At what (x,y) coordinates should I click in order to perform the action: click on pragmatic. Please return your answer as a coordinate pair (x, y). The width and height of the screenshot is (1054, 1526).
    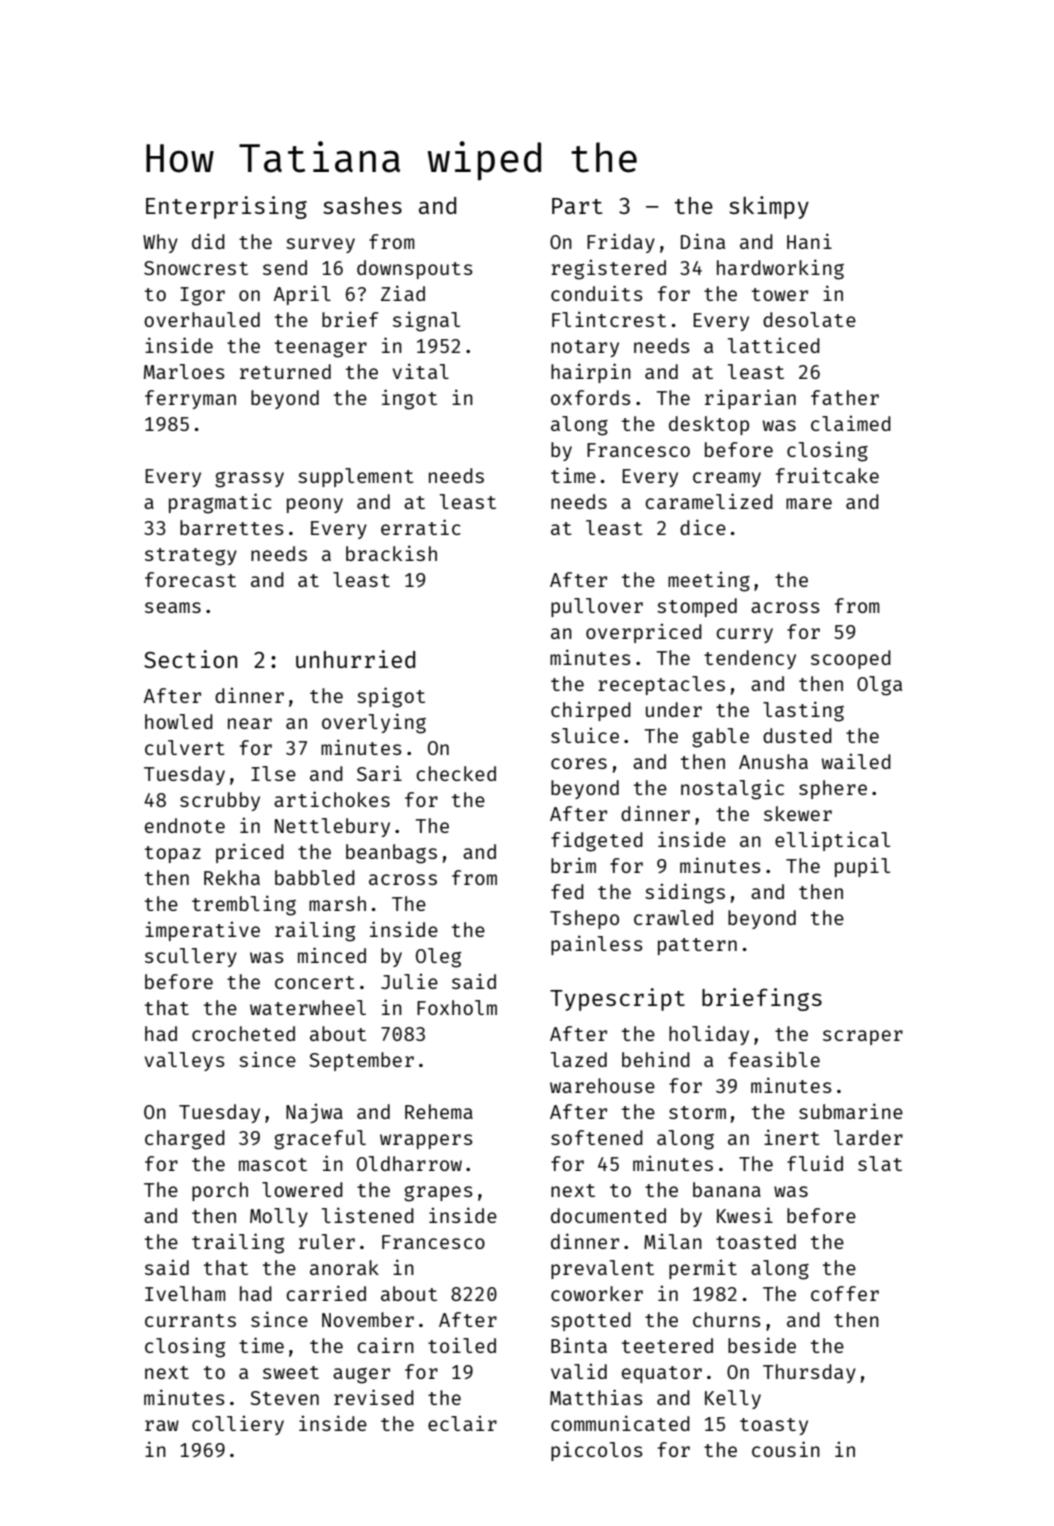
    Looking at the image, I should click on (220, 503).
